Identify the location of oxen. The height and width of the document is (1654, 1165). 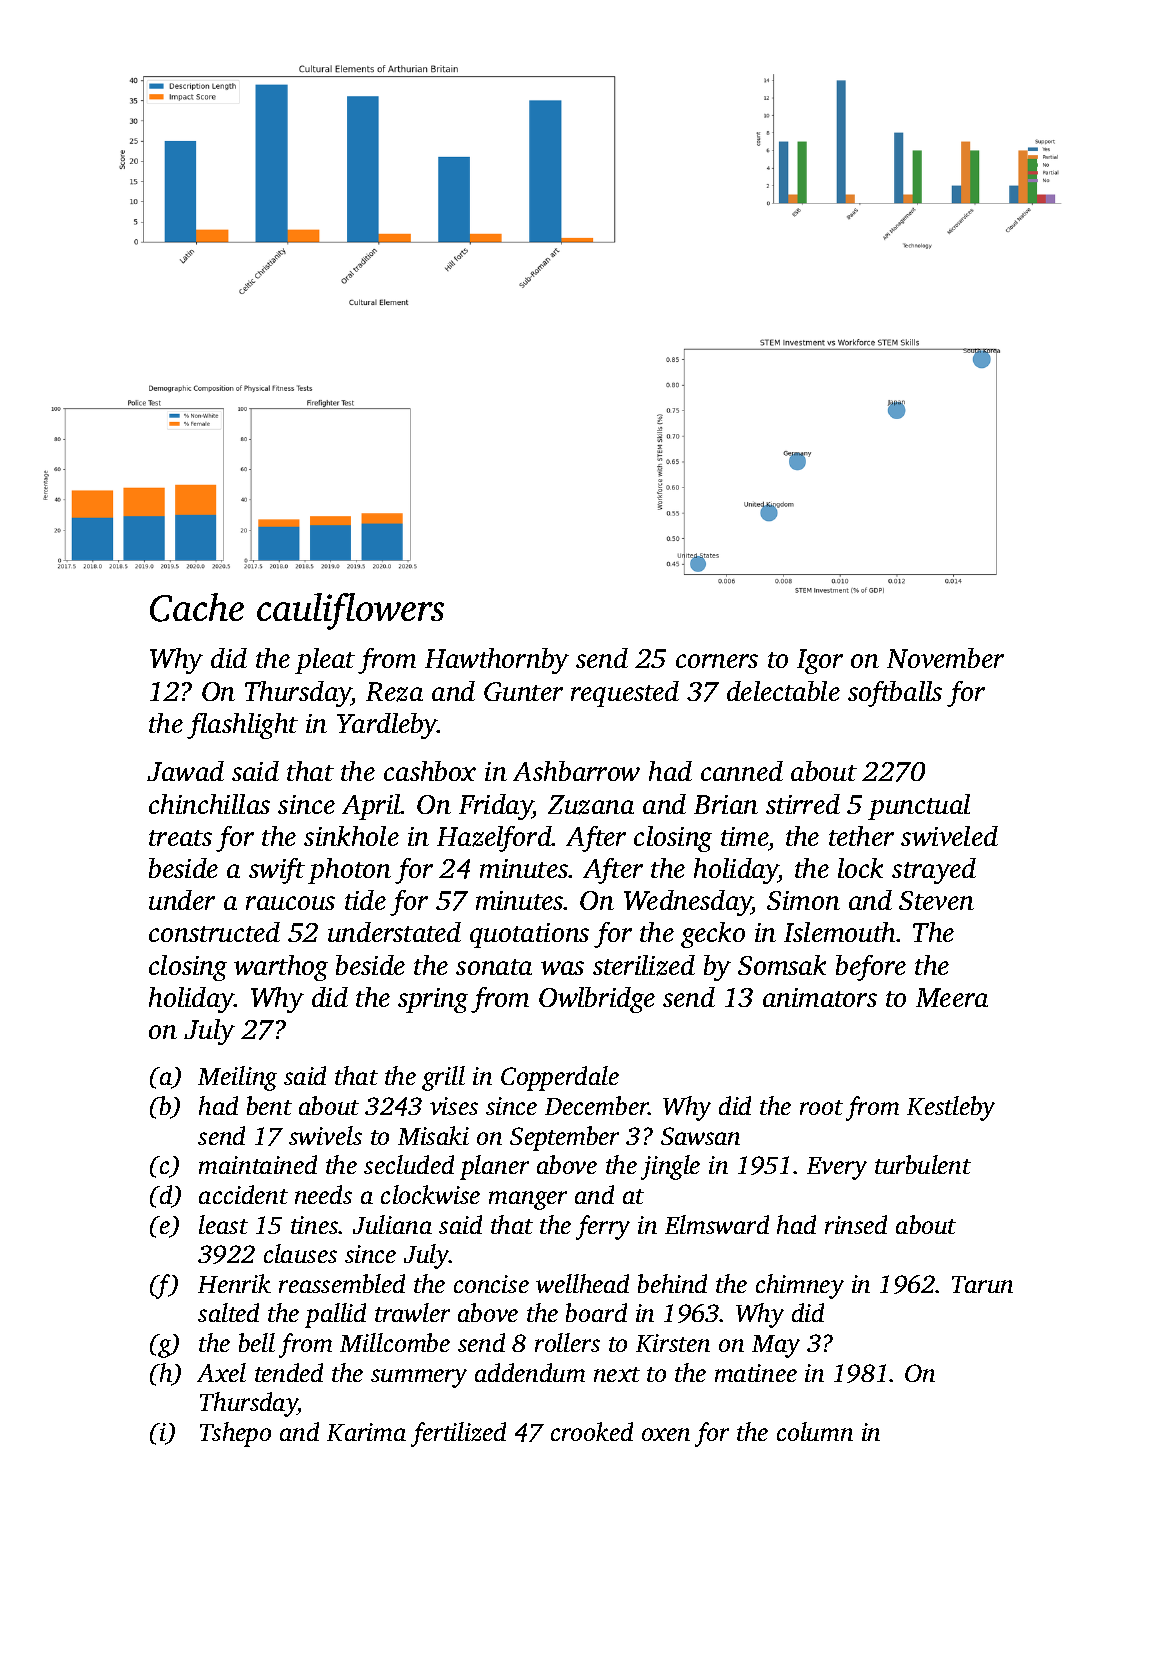
(666, 1434).
